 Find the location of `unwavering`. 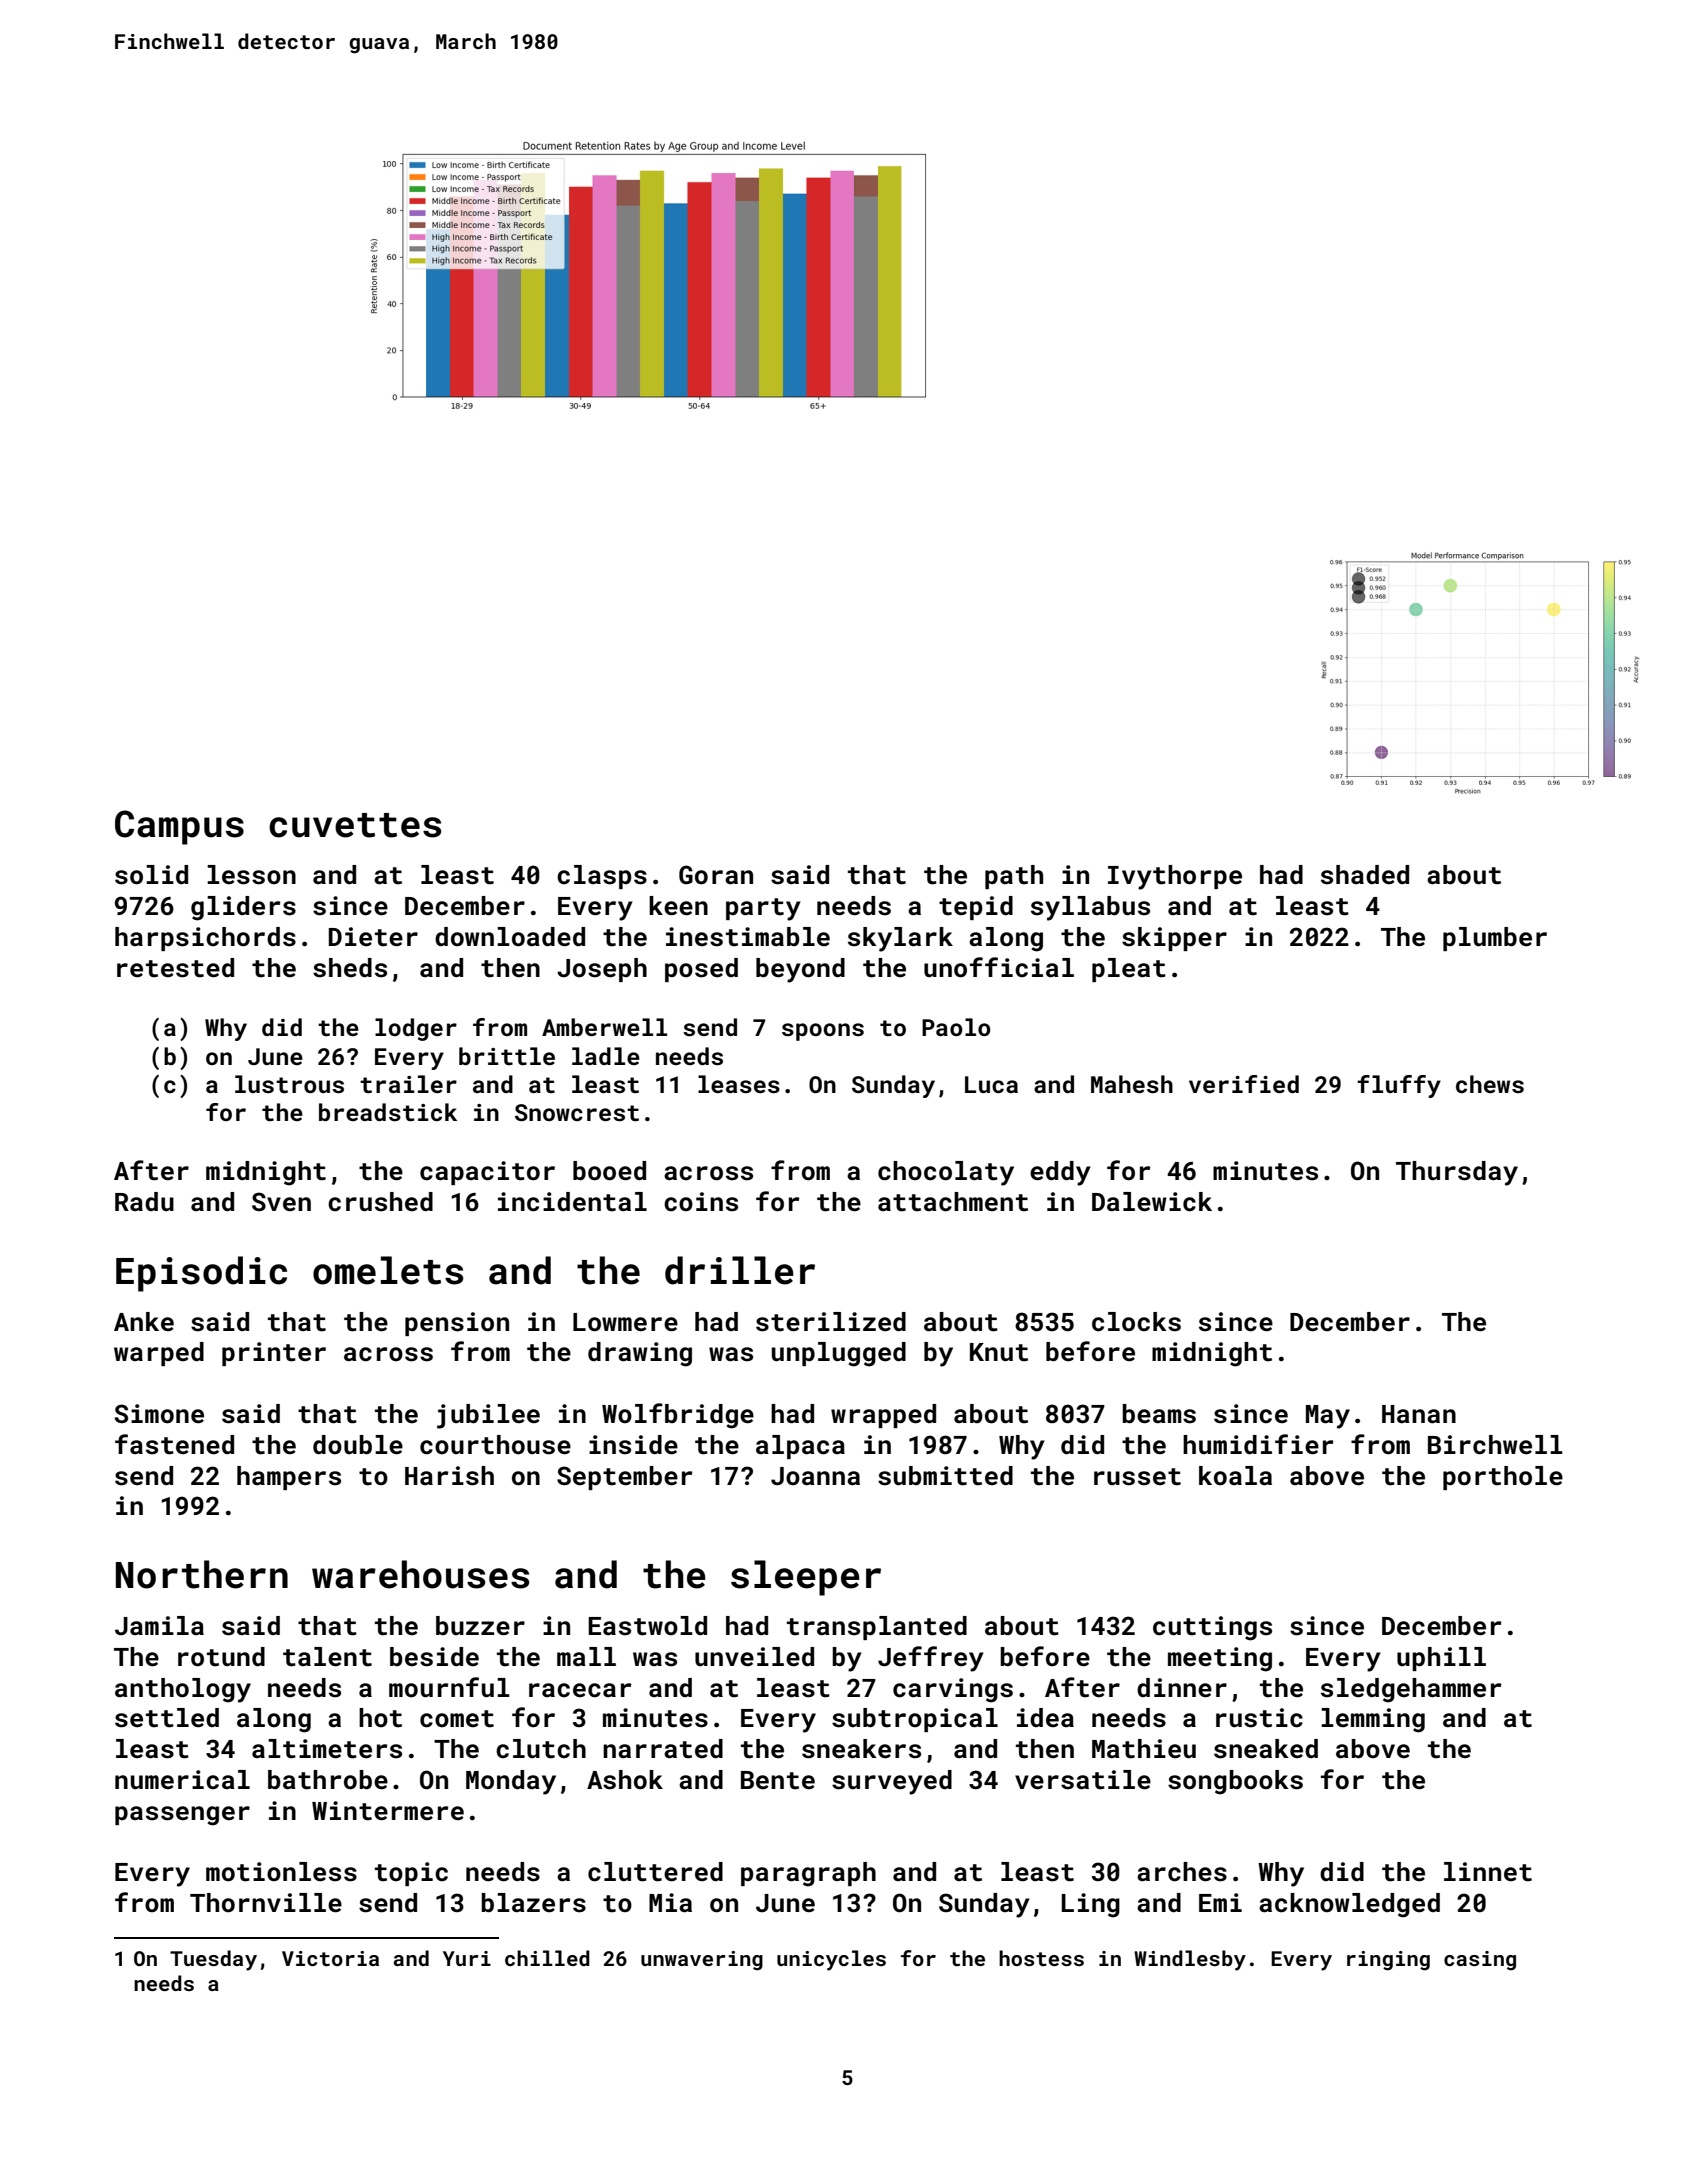

unwavering is located at coordinates (702, 1961).
